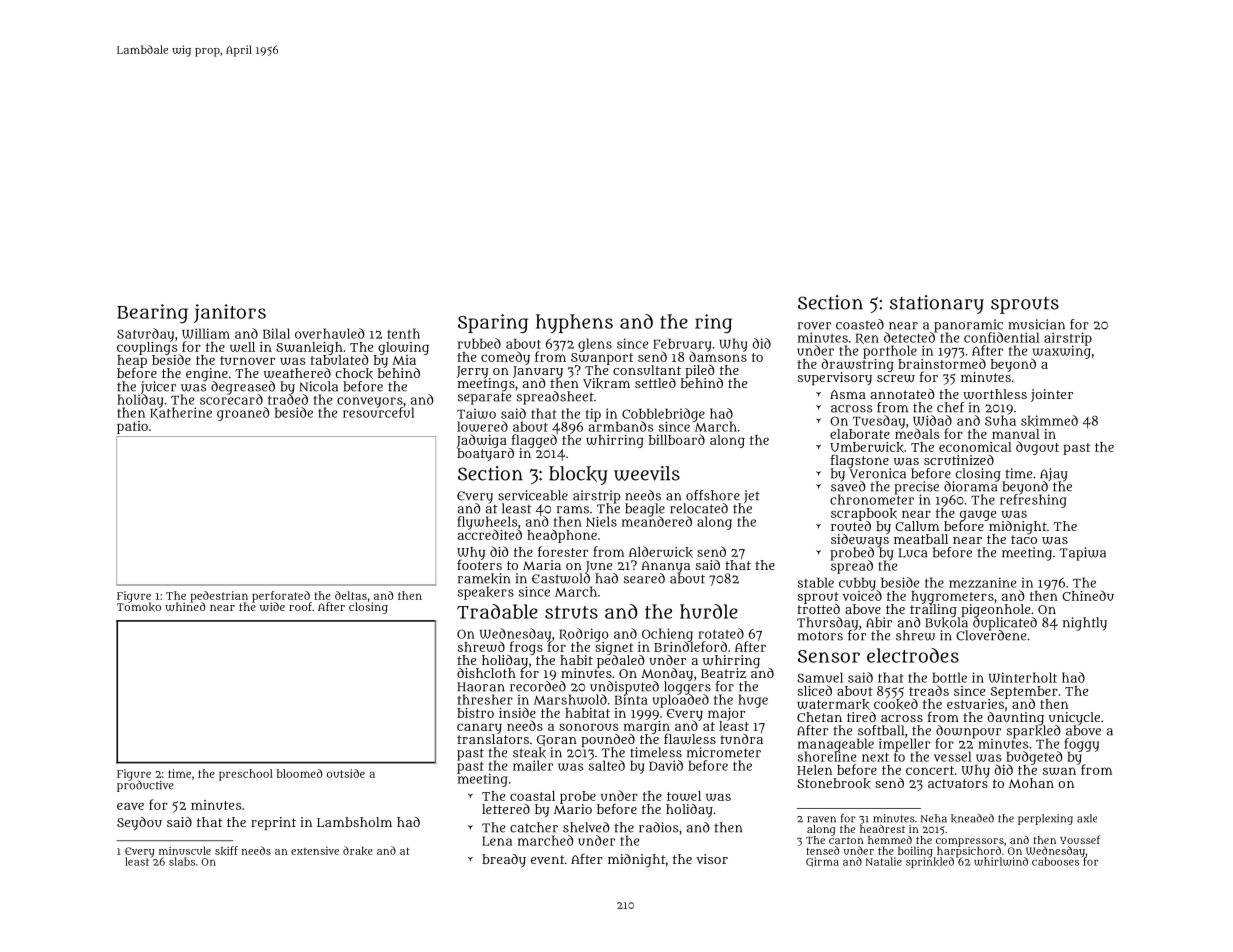  Describe the element at coordinates (1049, 421) in the screenshot. I see `skimmed` at that location.
